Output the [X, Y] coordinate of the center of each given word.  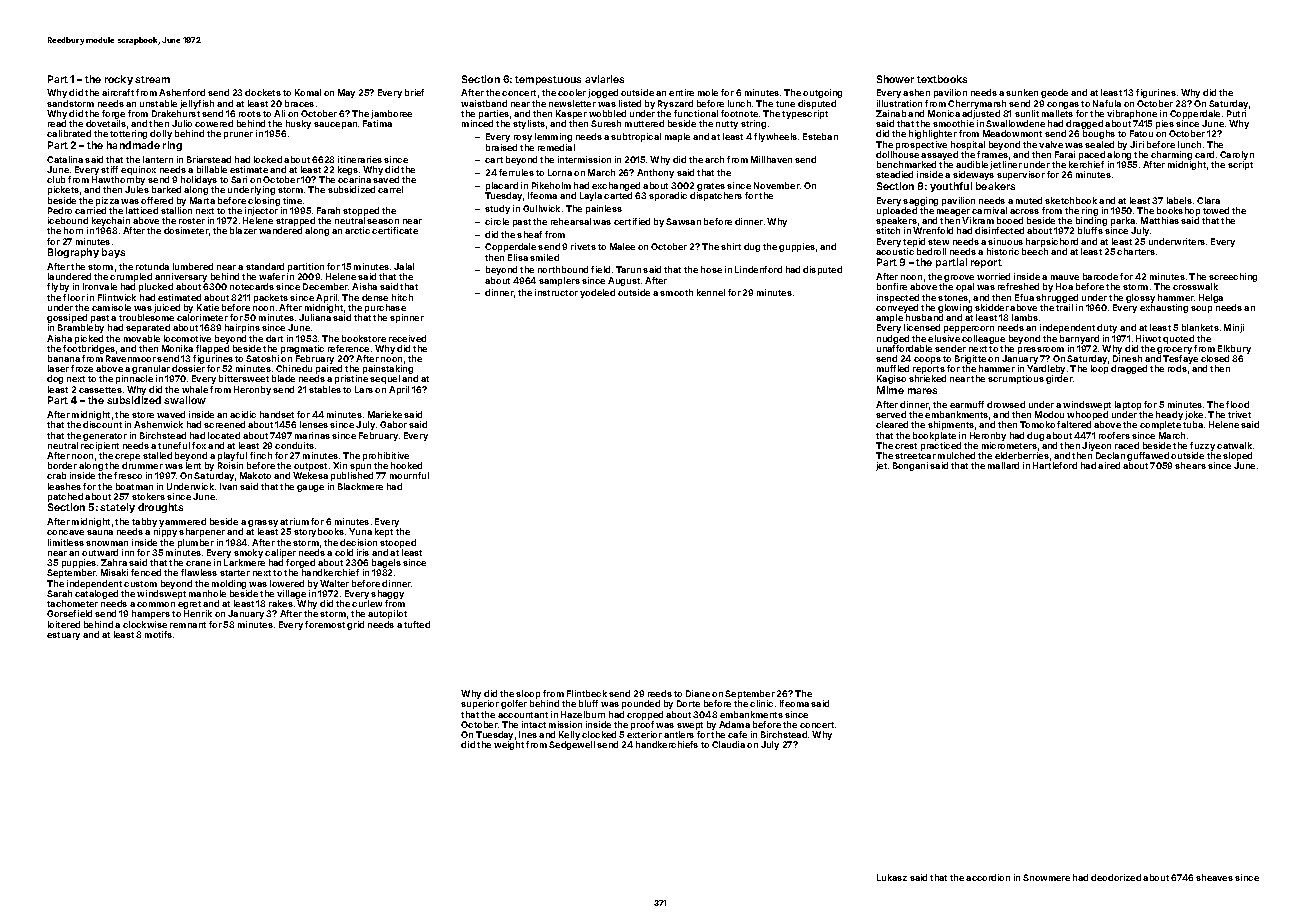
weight [509, 745]
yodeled [597, 293]
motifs [158, 634]
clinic [761, 703]
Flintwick [117, 297]
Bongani [910, 466]
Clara [1208, 200]
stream [152, 79]
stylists [529, 124]
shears [1190, 465]
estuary [63, 636]
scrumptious [1016, 379]
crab [56, 475]
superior [480, 704]
